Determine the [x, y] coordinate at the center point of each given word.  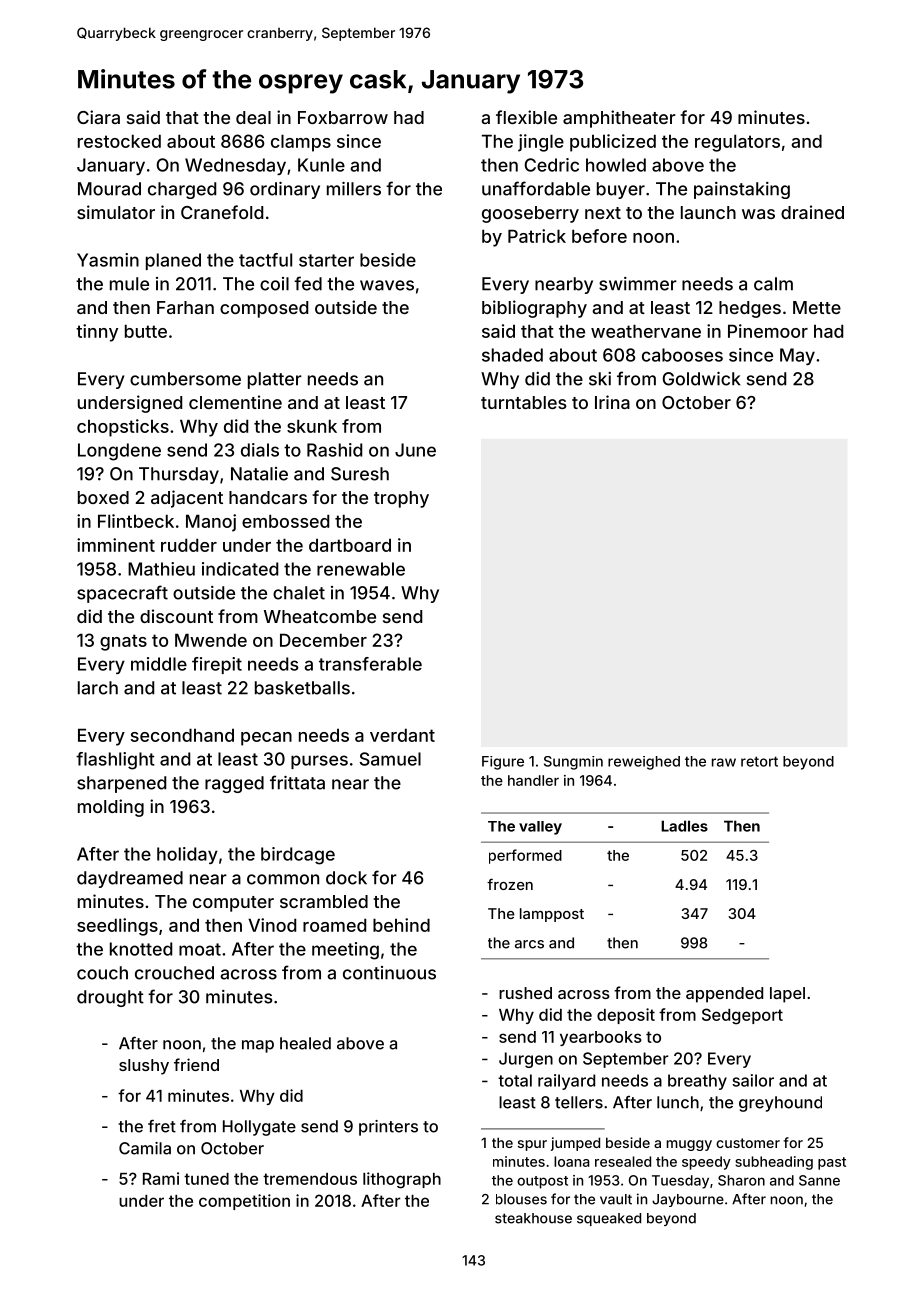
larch [98, 688]
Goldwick [701, 379]
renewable [361, 569]
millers [354, 189]
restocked [119, 141]
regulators [737, 143]
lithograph [402, 1180]
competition [244, 1202]
